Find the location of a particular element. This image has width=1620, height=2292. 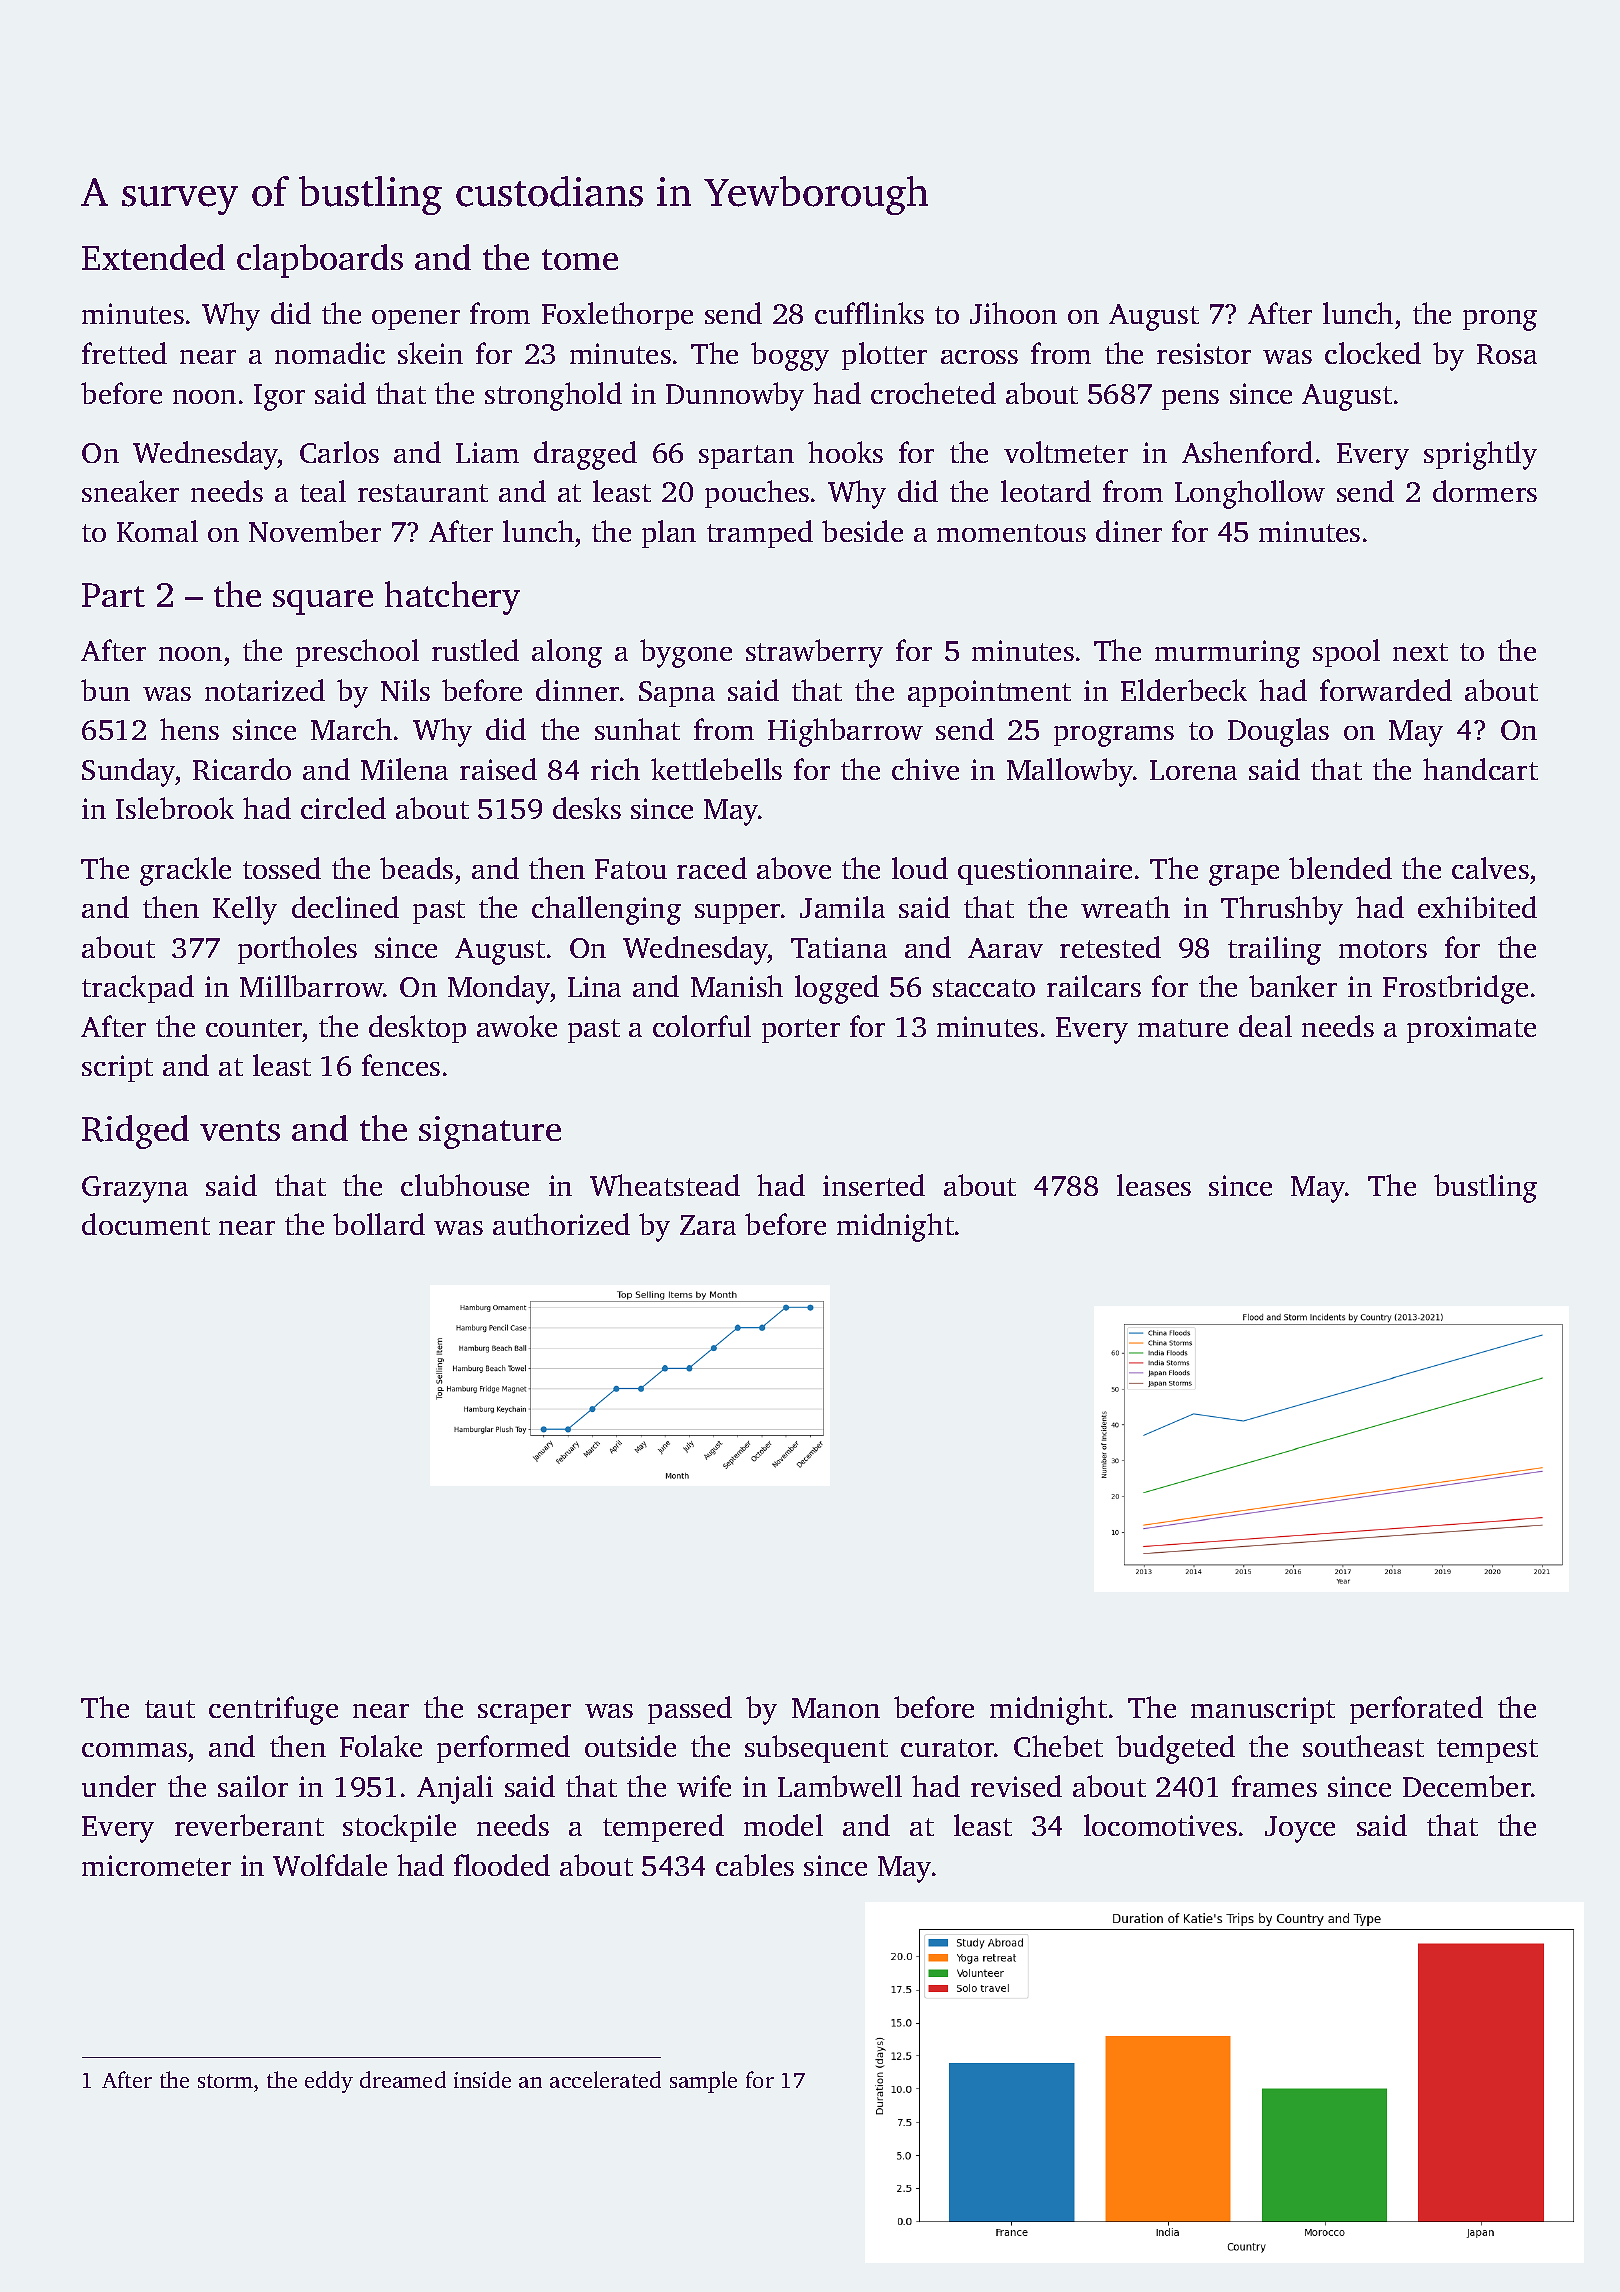

sprightly is located at coordinates (1480, 455).
